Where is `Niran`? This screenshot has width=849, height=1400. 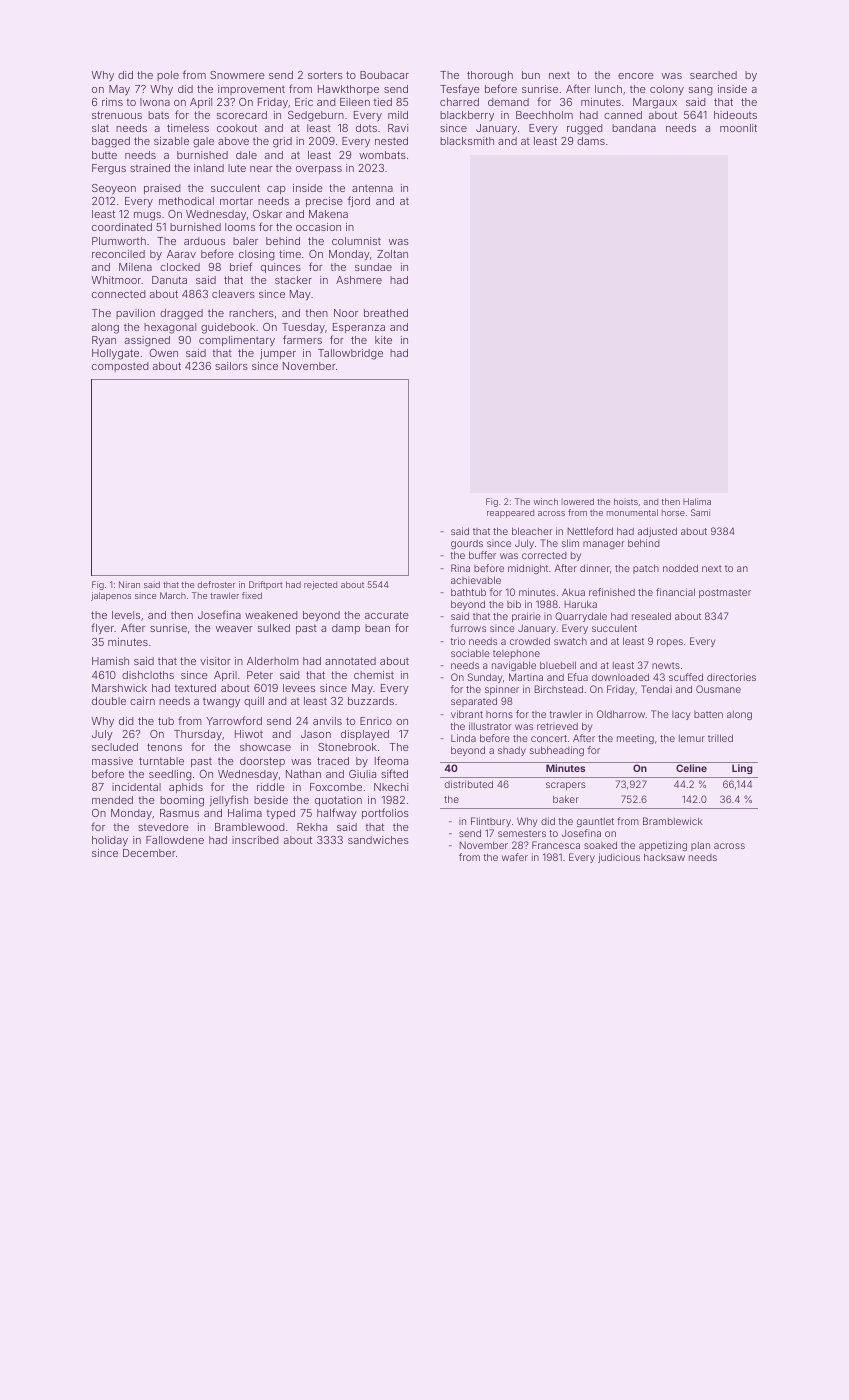
Niran is located at coordinates (129, 584).
